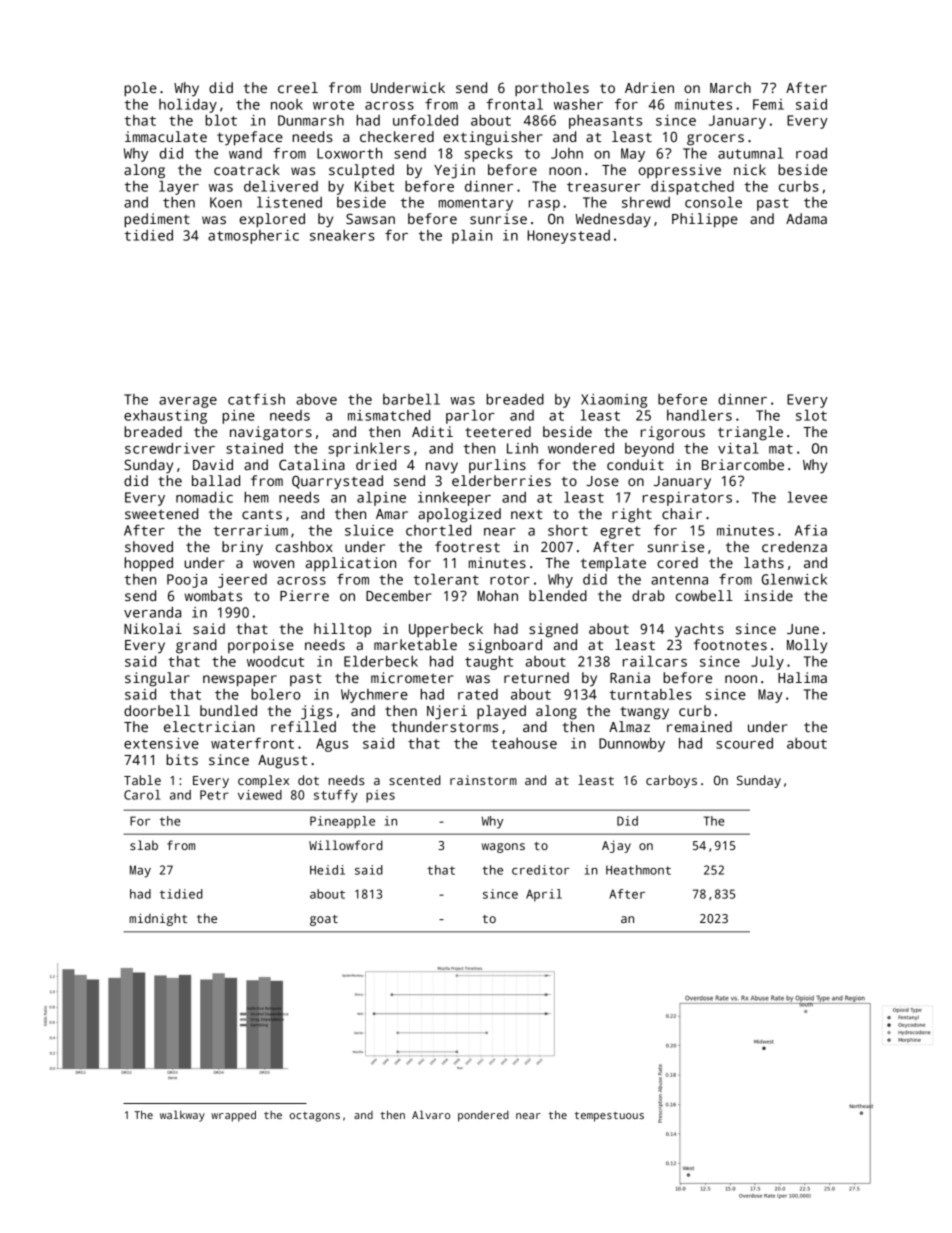  I want to click on pole, so click(140, 89).
